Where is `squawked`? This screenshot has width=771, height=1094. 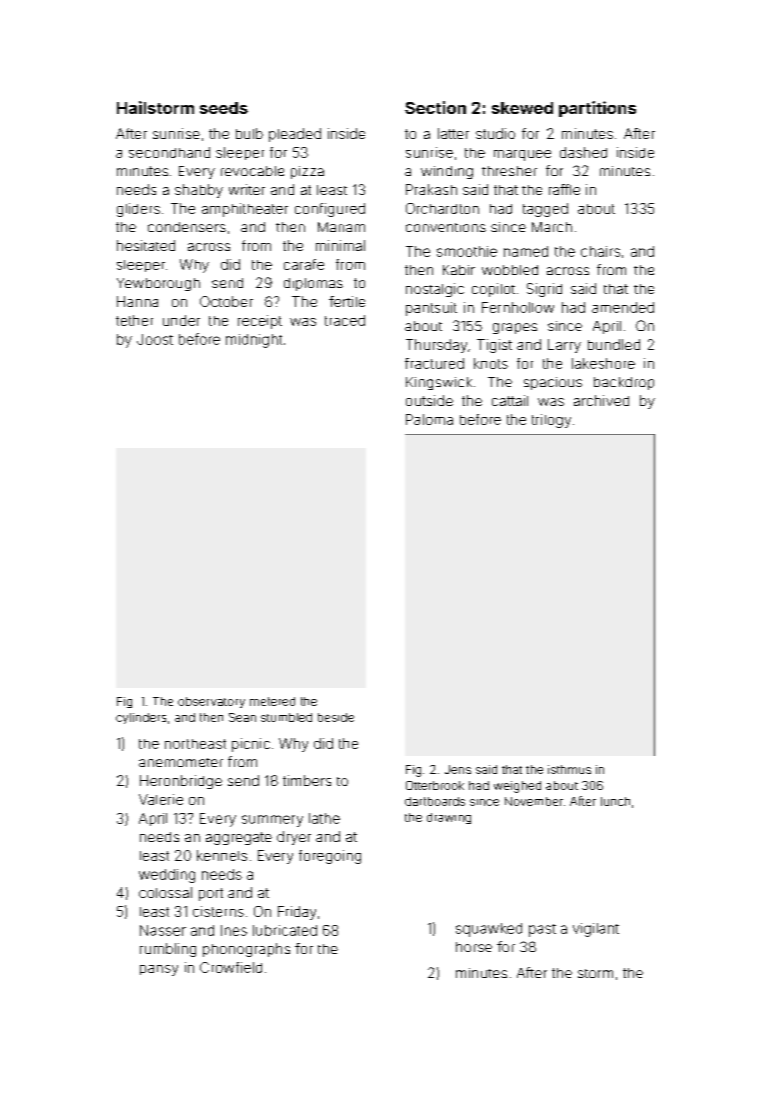 squawked is located at coordinates (489, 930).
